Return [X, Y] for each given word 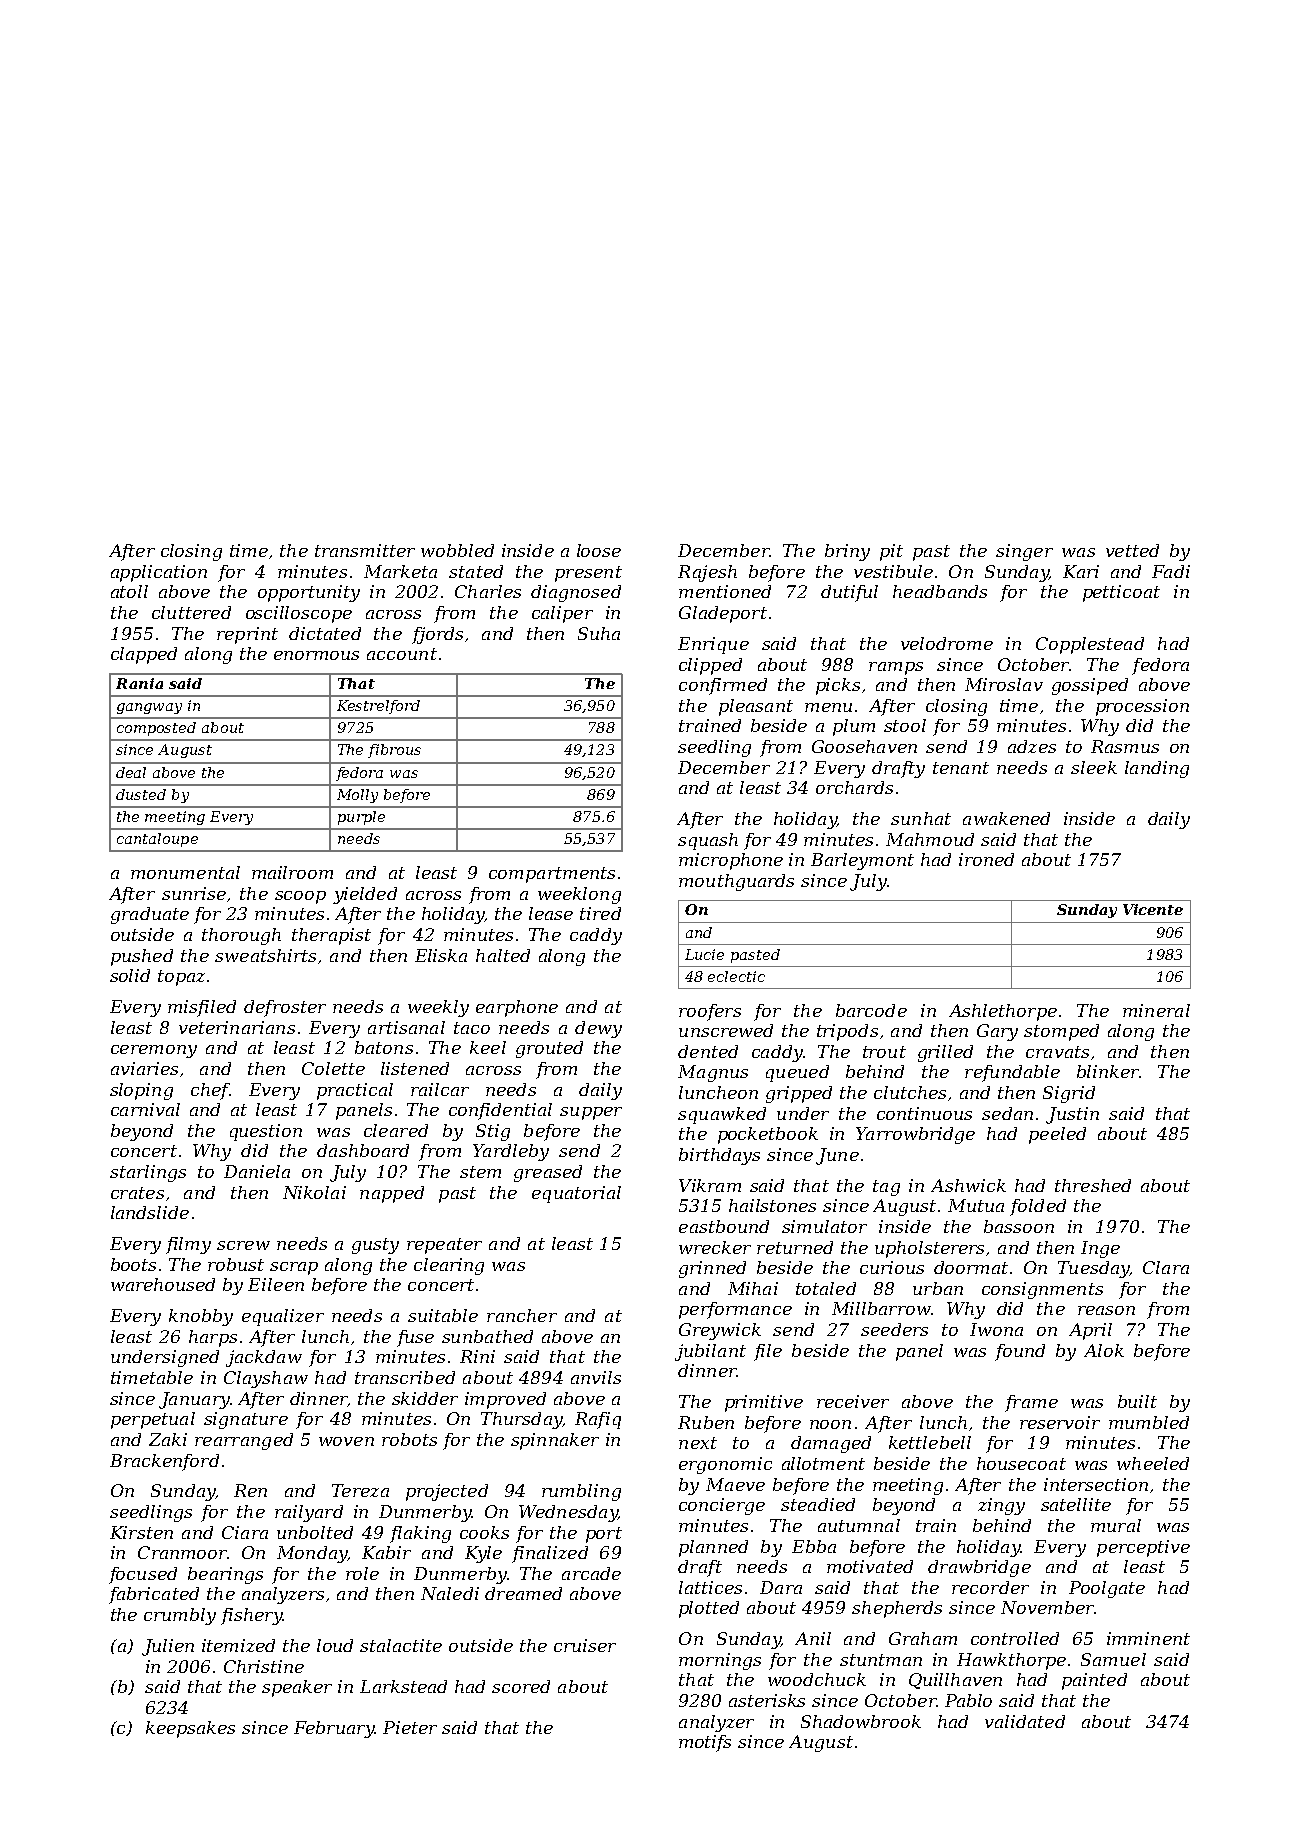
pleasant [756, 707]
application [159, 573]
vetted [1132, 550]
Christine [264, 1666]
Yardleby [511, 1152]
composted [156, 729]
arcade [591, 1573]
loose [599, 550]
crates [137, 1193]
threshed [1093, 1185]
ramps [896, 668]
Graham [923, 1638]
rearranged [244, 1441]
